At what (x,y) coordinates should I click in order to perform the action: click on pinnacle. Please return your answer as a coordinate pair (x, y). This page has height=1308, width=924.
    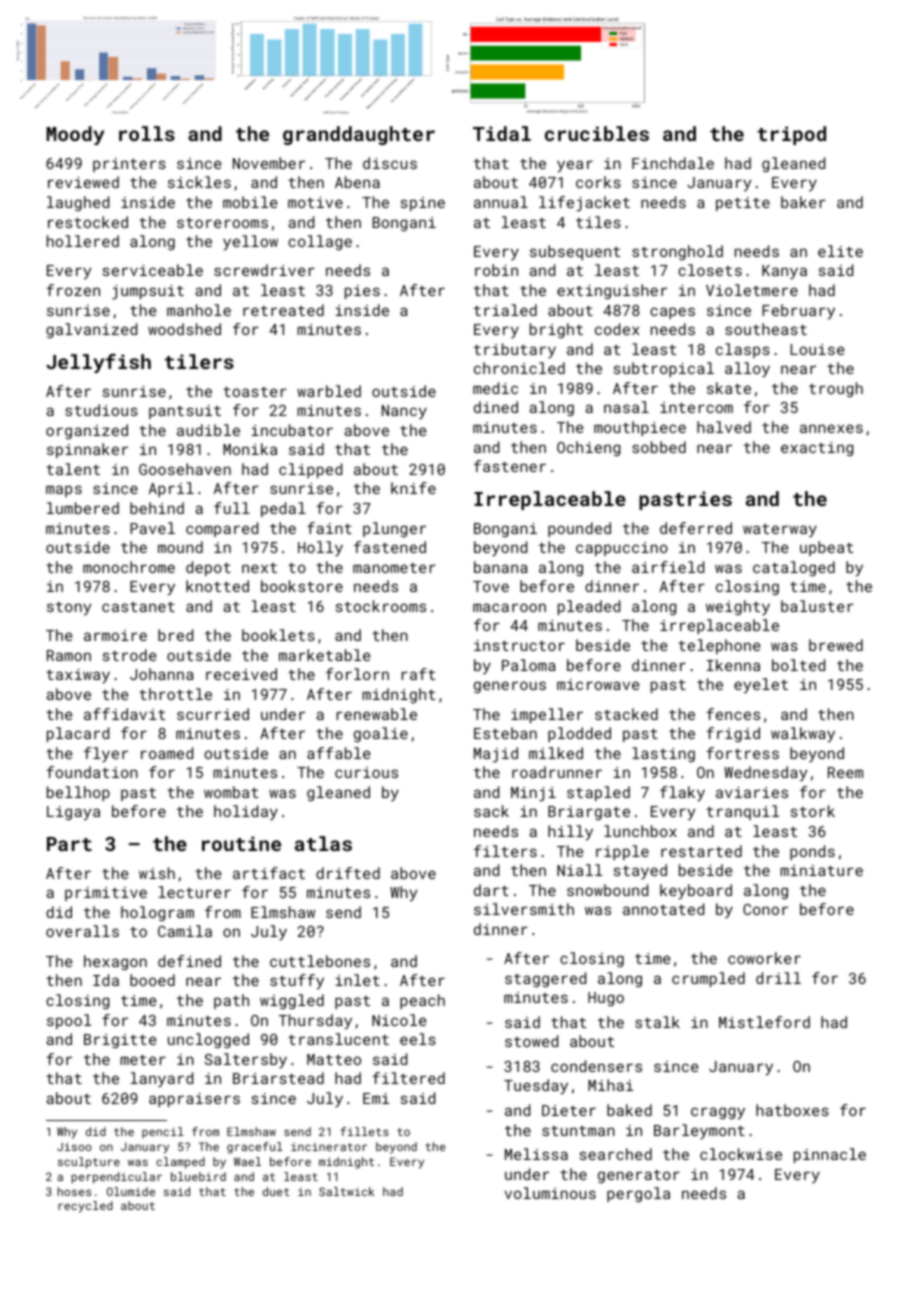
    Looking at the image, I should click on (830, 1155).
